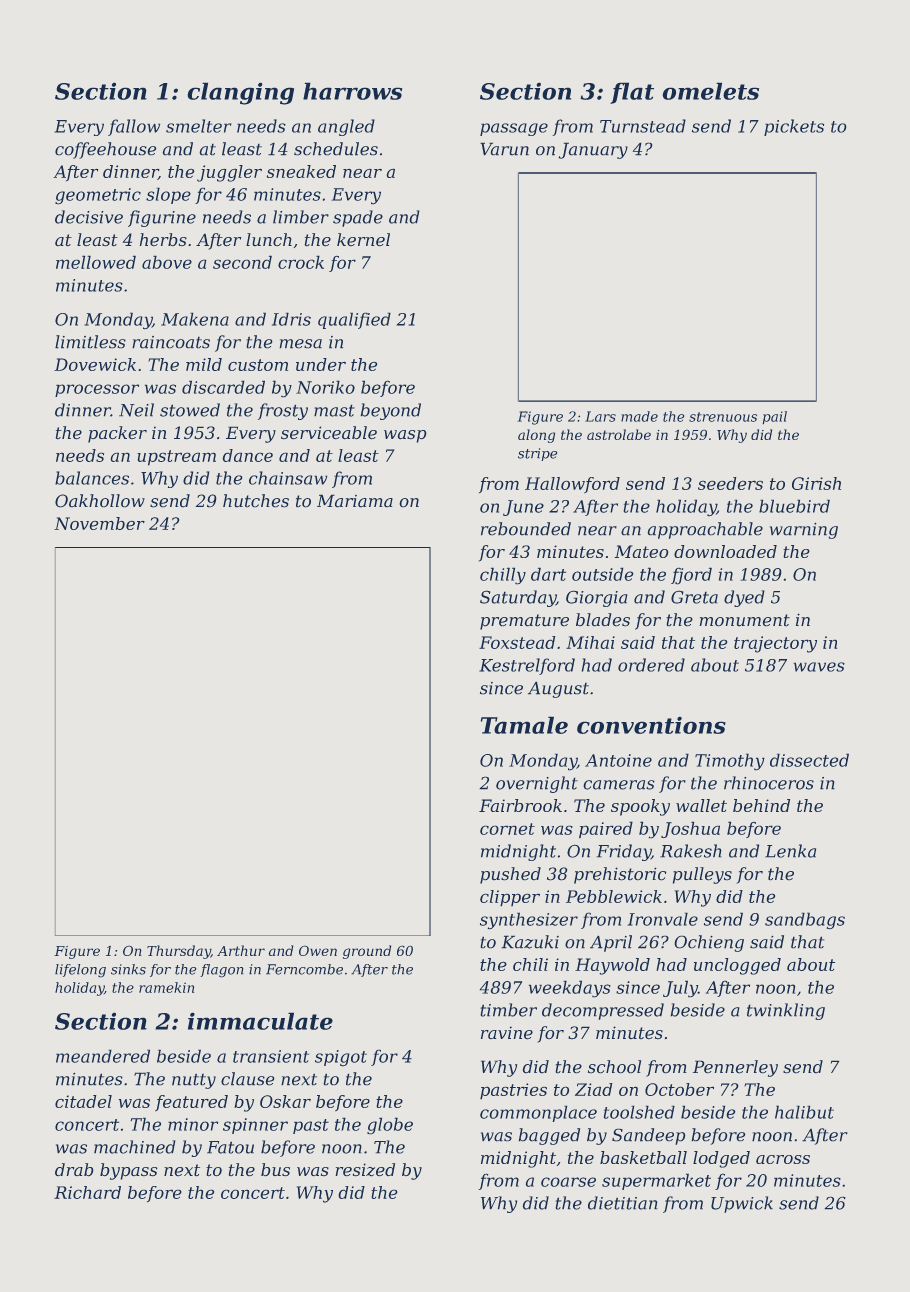  I want to click on bagged, so click(549, 1136).
